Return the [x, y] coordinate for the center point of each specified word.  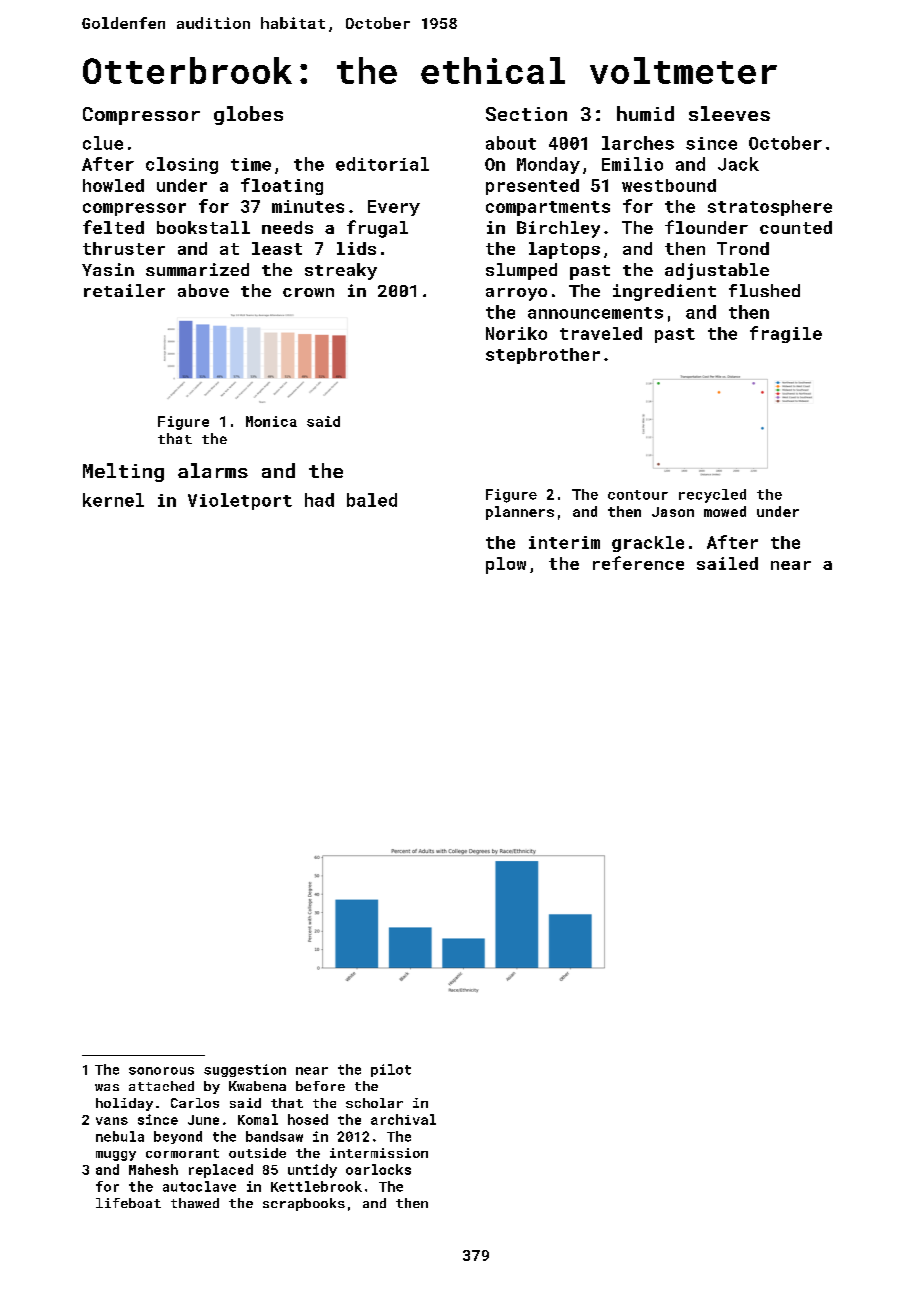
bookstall [203, 227]
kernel [113, 500]
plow [506, 565]
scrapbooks [304, 1204]
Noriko [516, 333]
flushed [764, 290]
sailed [727, 563]
